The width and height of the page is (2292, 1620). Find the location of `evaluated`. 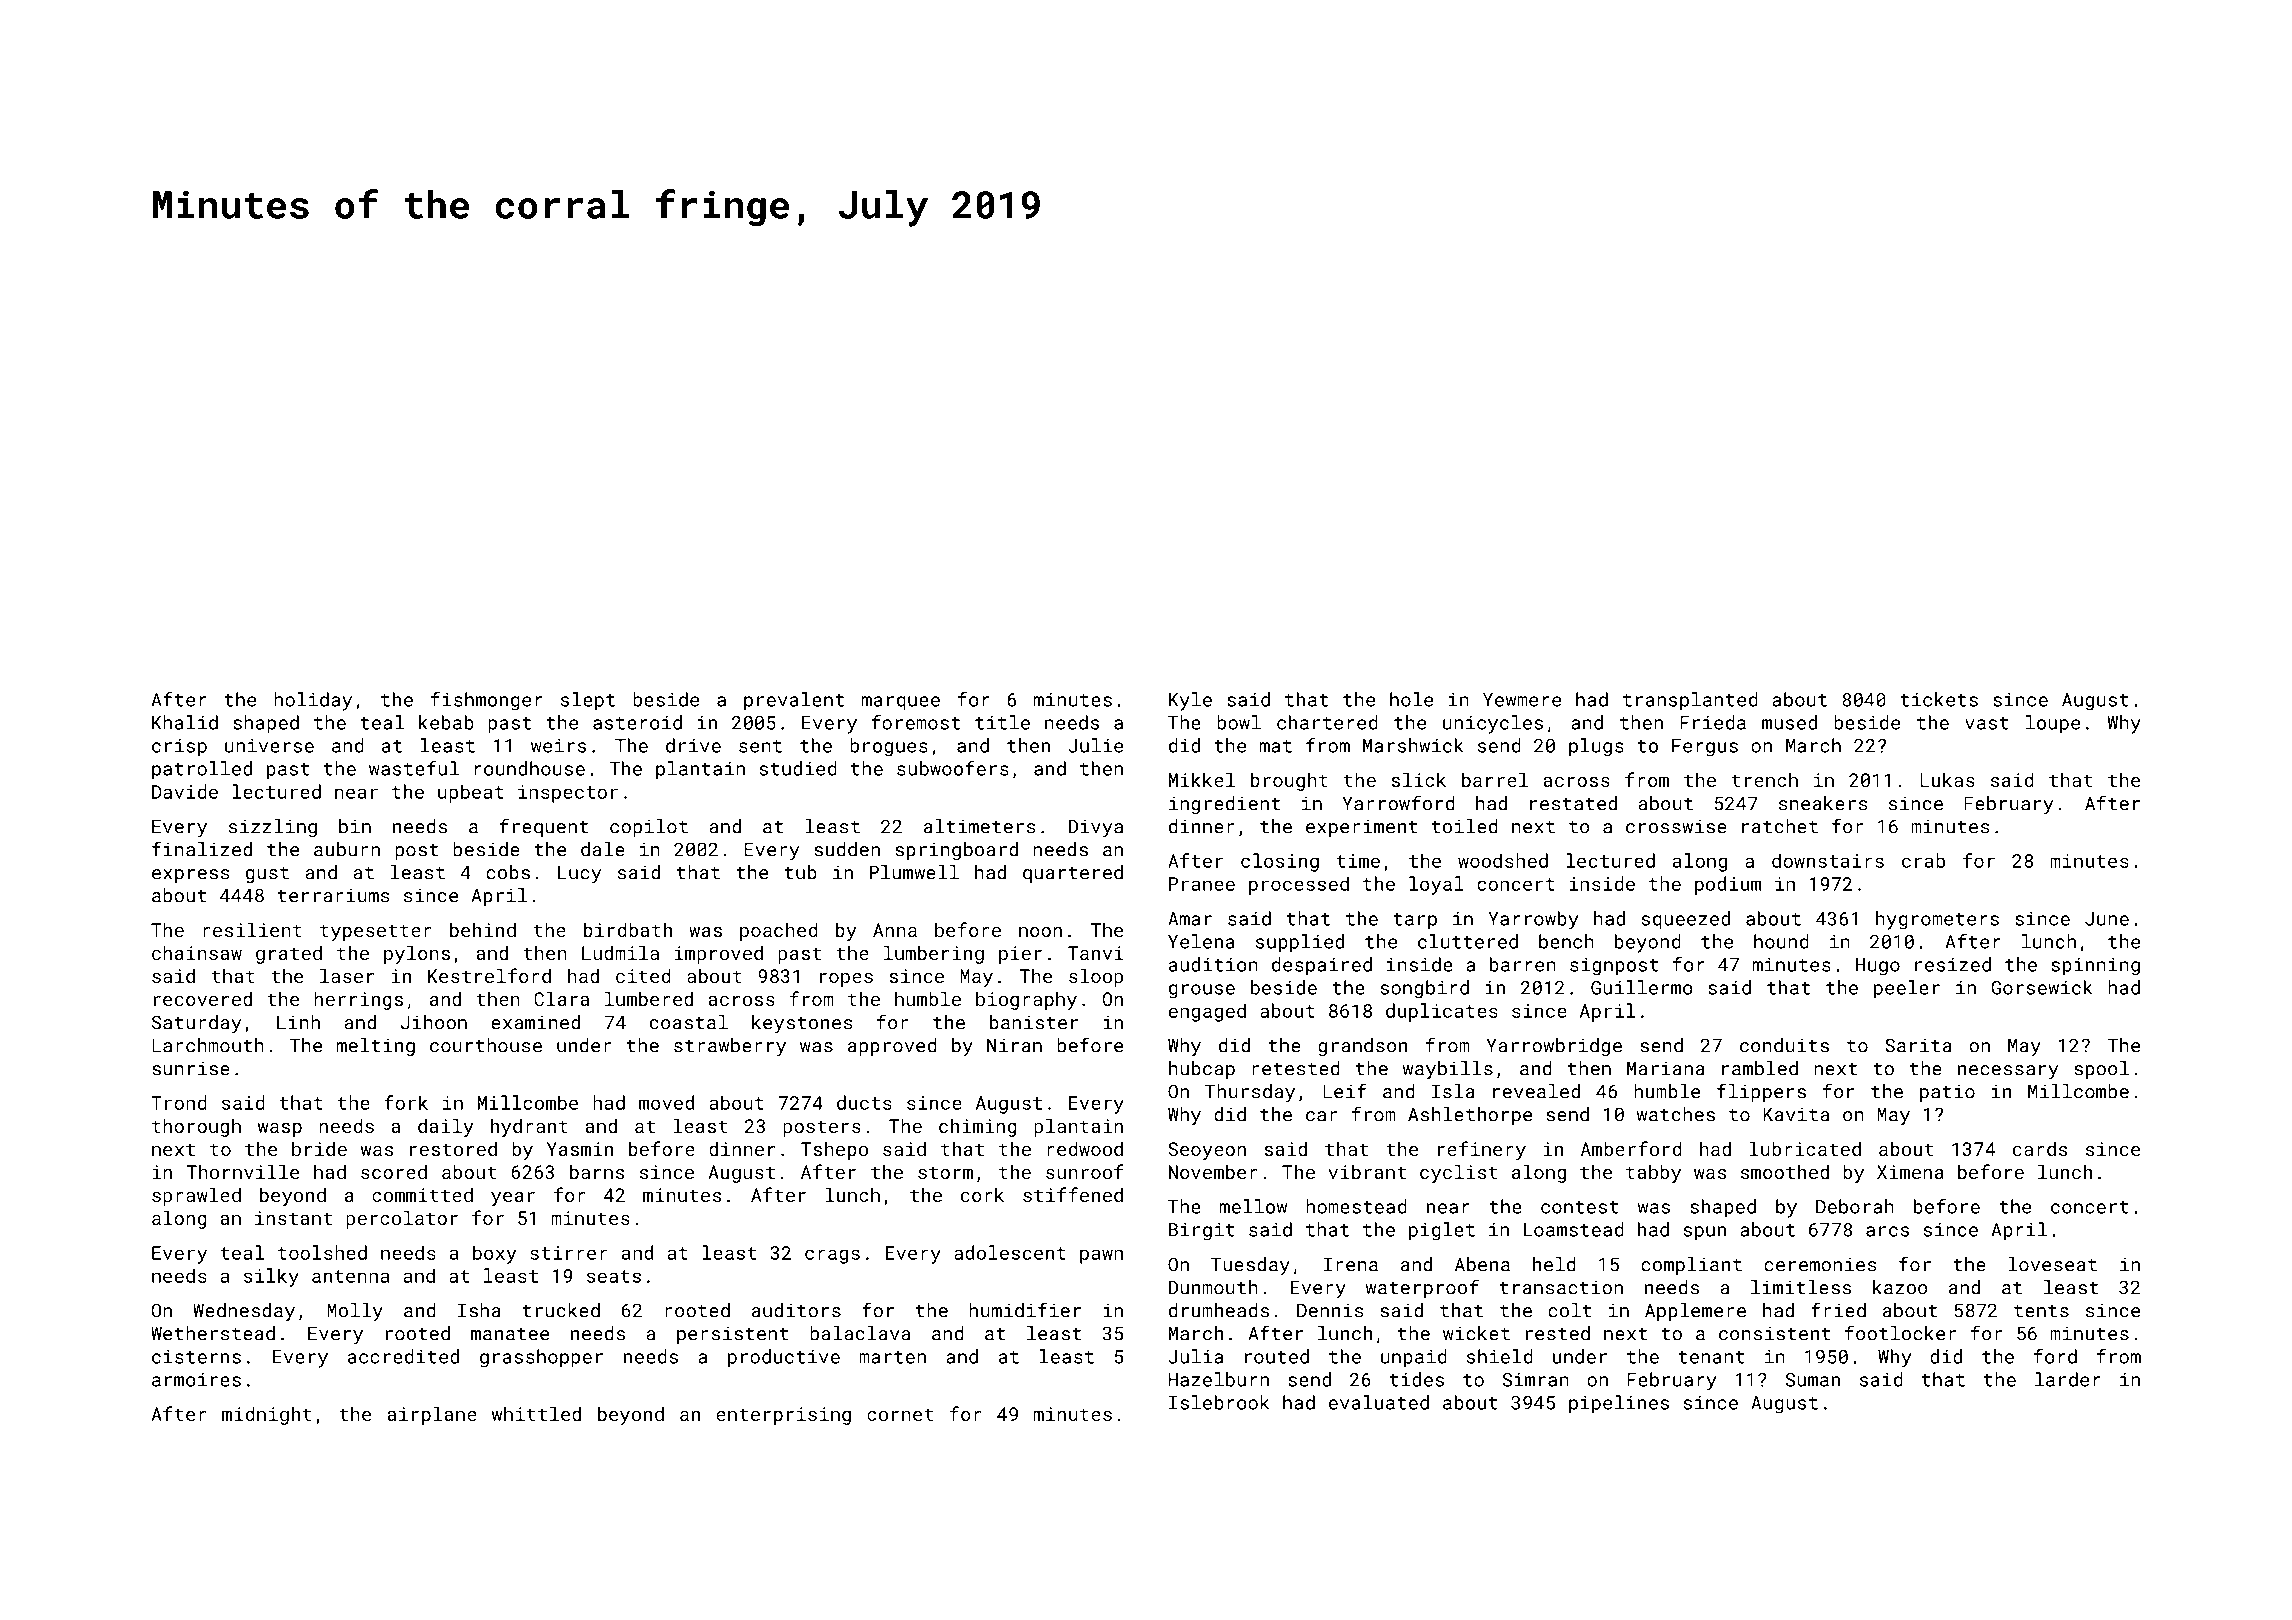

evaluated is located at coordinates (1379, 1402).
